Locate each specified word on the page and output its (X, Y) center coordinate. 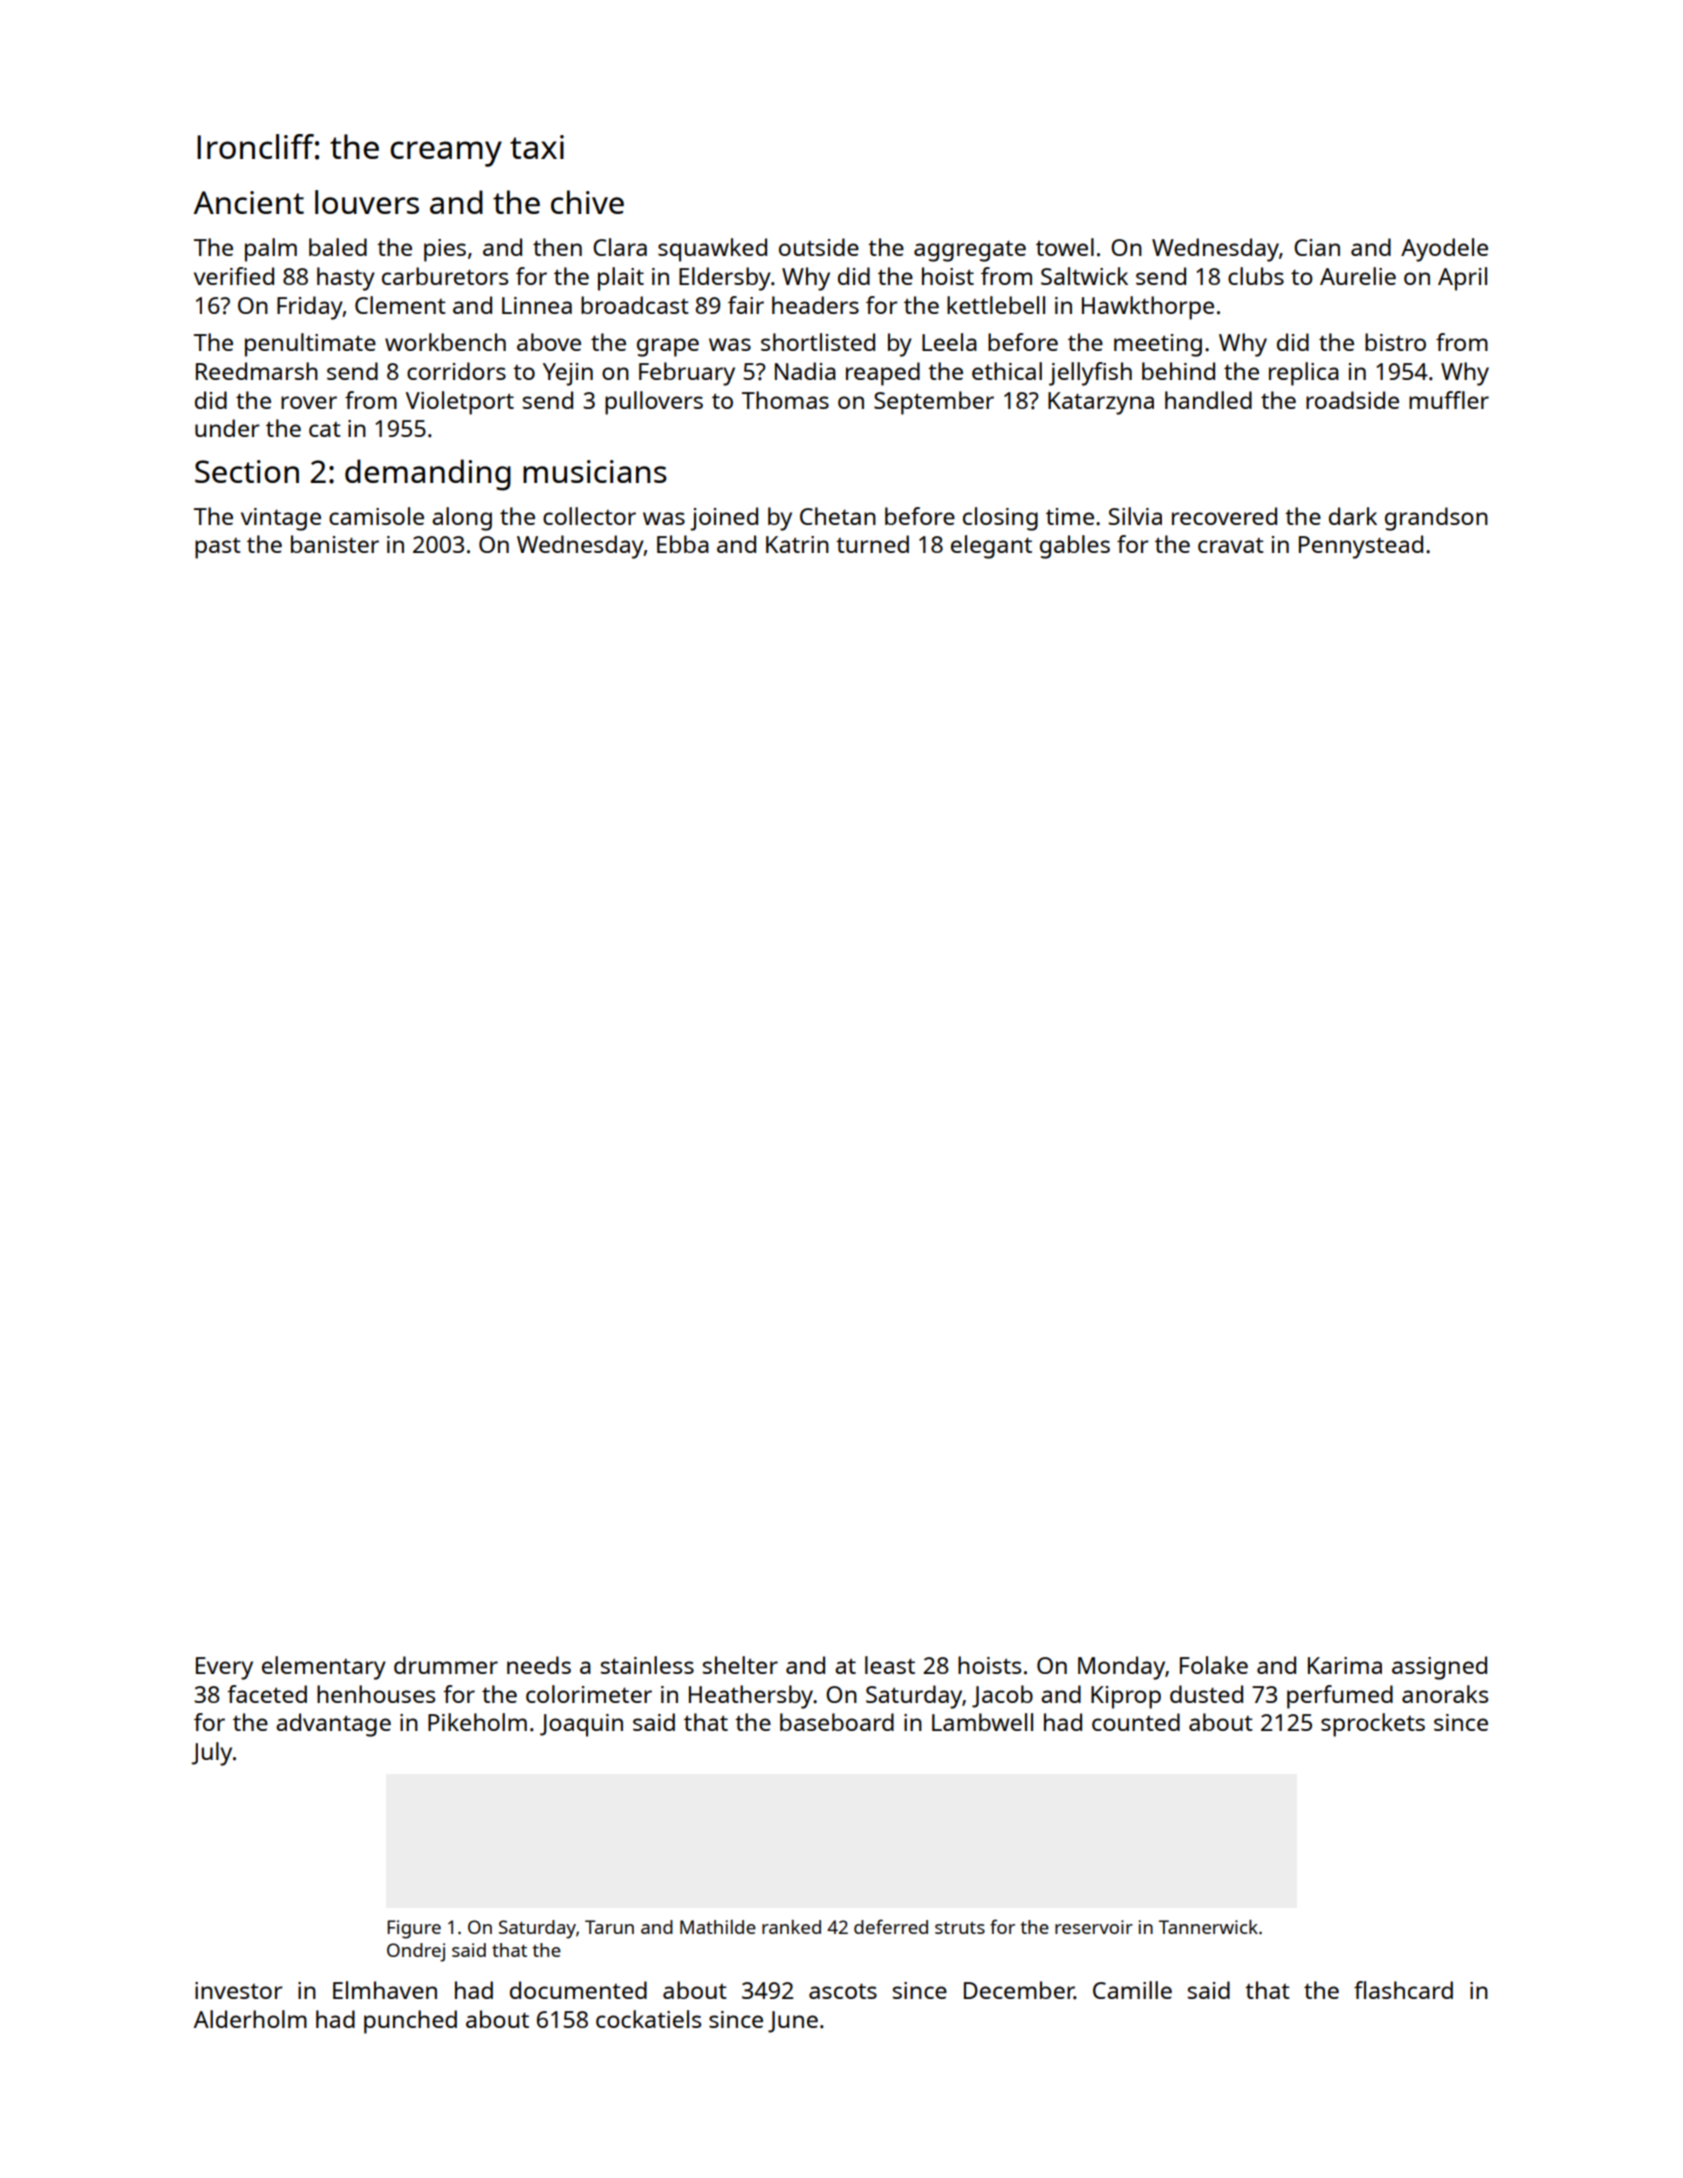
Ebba (683, 544)
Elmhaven (385, 1990)
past (218, 548)
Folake (1214, 1665)
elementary (324, 1668)
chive (587, 202)
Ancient (249, 202)
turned (872, 544)
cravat (1231, 545)
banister (335, 544)
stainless (647, 1665)
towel (1065, 247)
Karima (1345, 1665)
